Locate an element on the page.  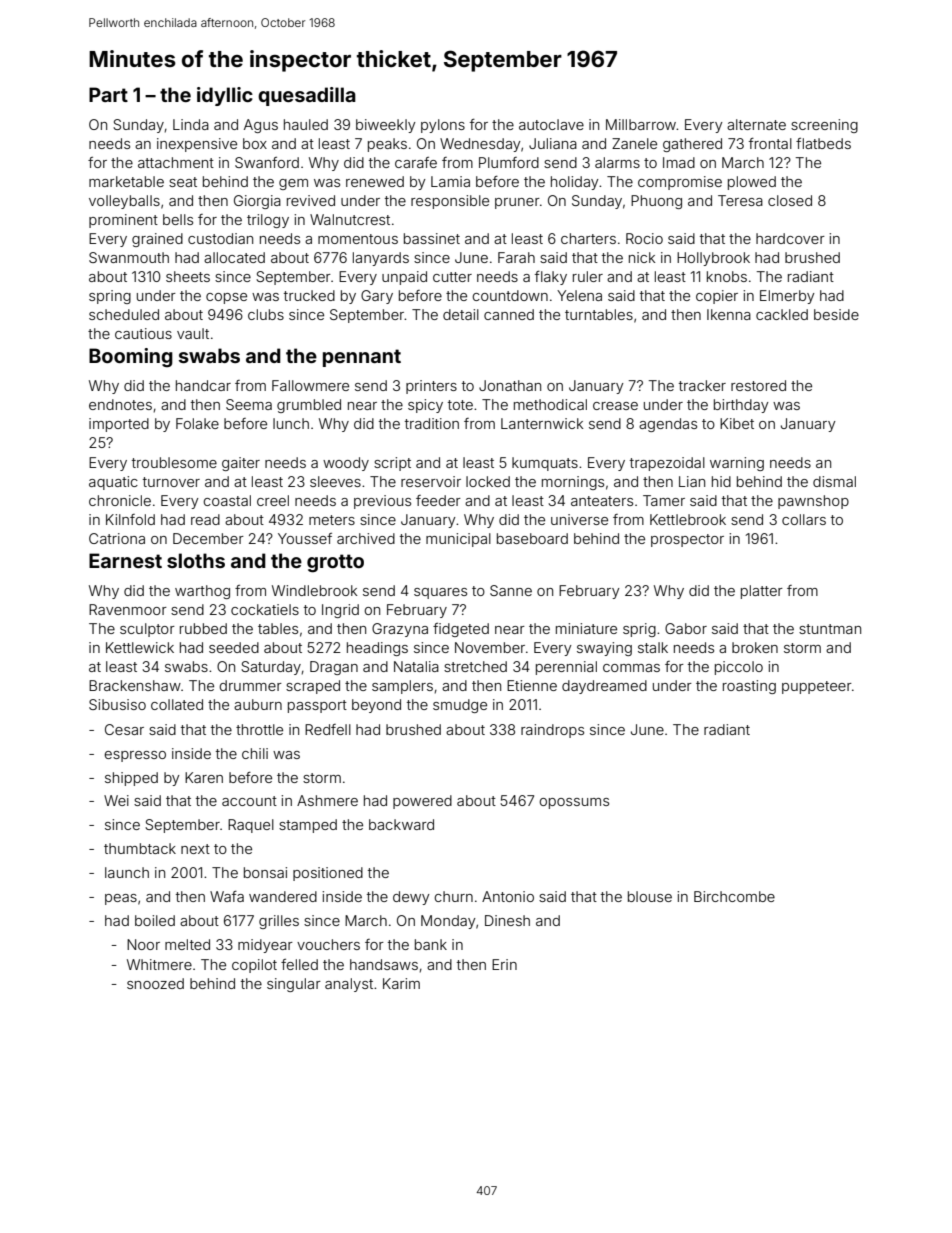
trilogy is located at coordinates (268, 221).
